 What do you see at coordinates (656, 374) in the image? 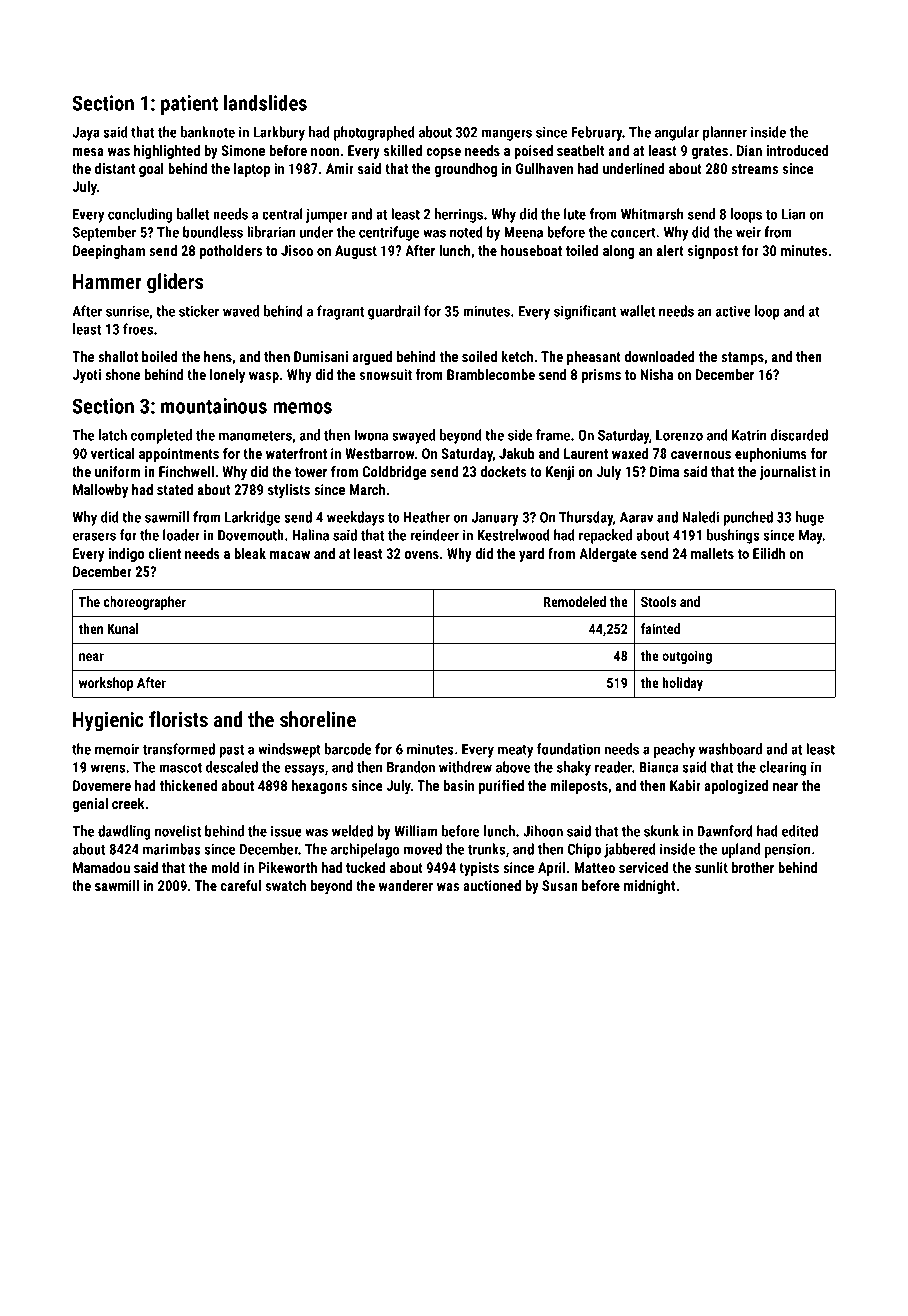
I see `Nisha` at bounding box center [656, 374].
